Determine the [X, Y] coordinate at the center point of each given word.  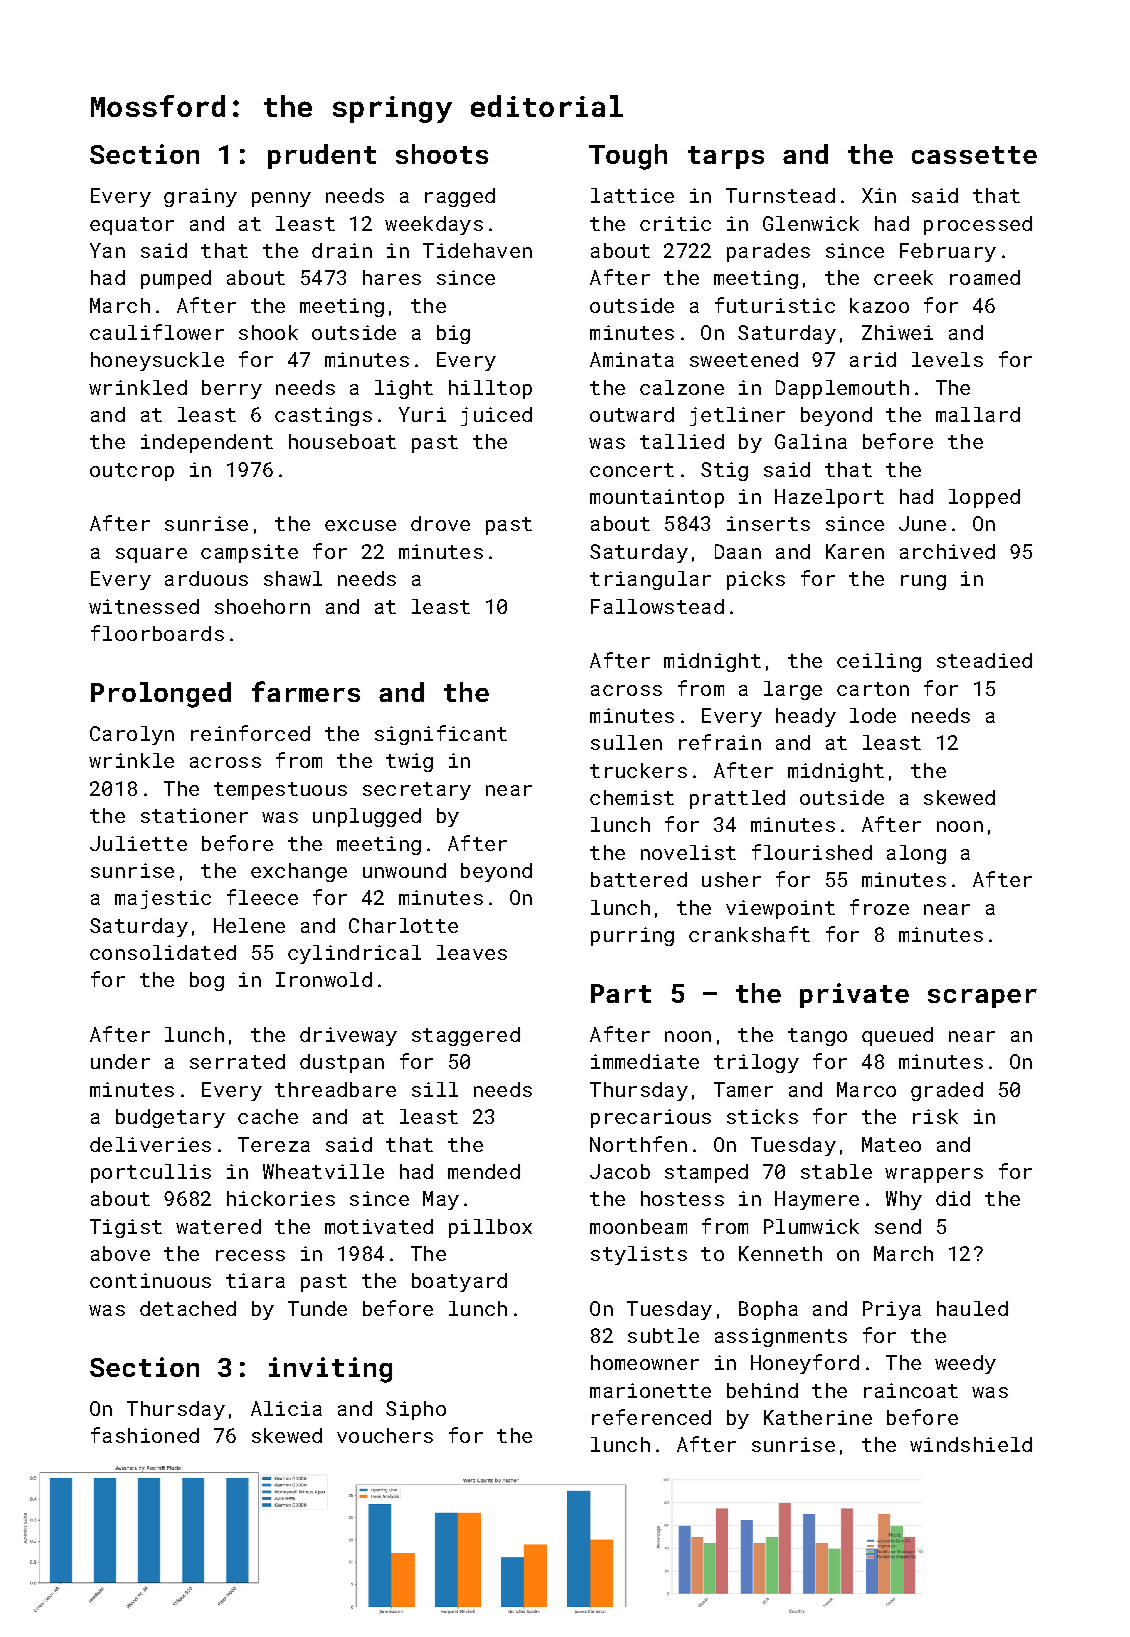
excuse [360, 525]
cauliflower [157, 332]
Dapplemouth [842, 389]
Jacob [620, 1171]
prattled [737, 799]
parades [768, 252]
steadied [984, 660]
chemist [632, 797]
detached [188, 1308]
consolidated [163, 952]
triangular [650, 580]
